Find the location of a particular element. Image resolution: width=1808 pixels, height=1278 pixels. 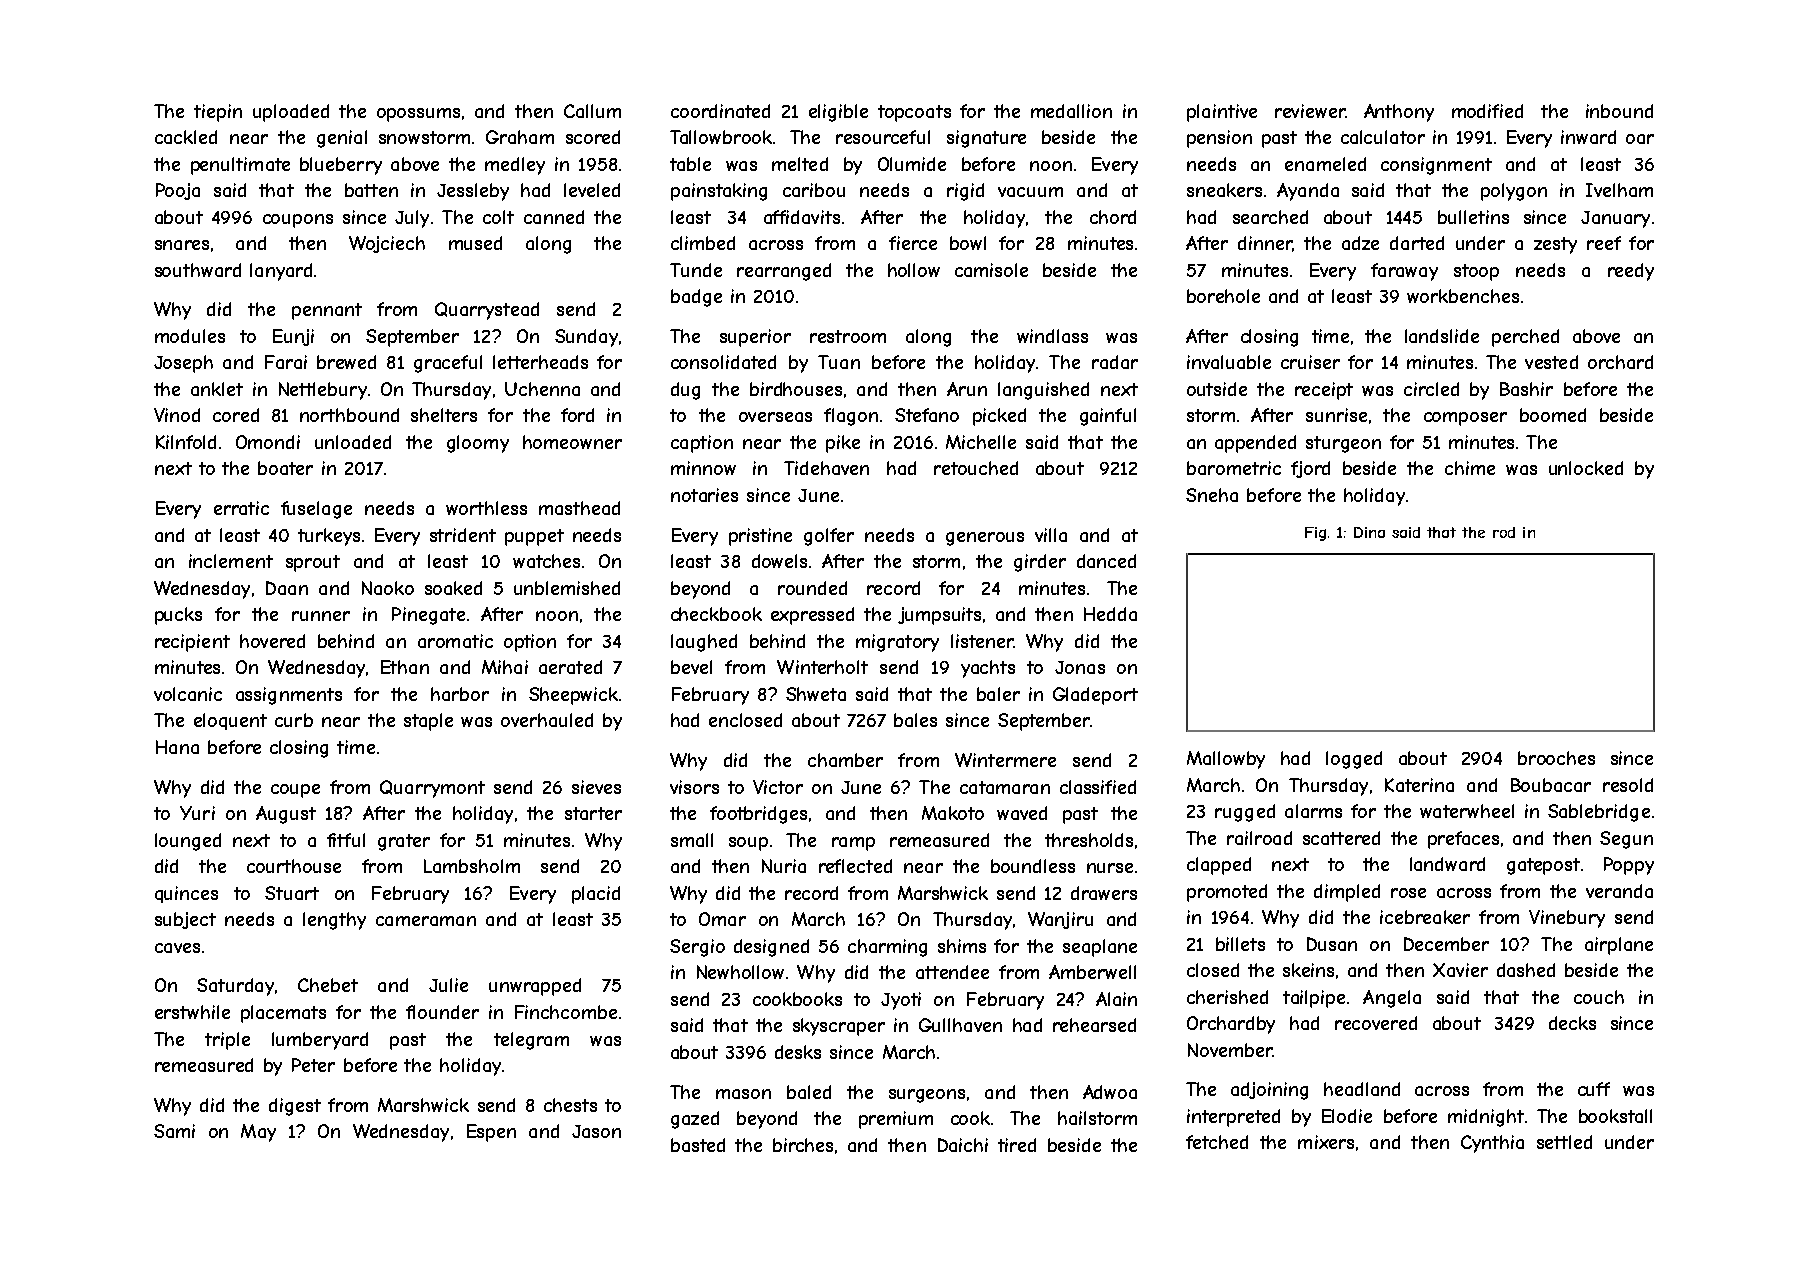

medallion is located at coordinates (1071, 111).
